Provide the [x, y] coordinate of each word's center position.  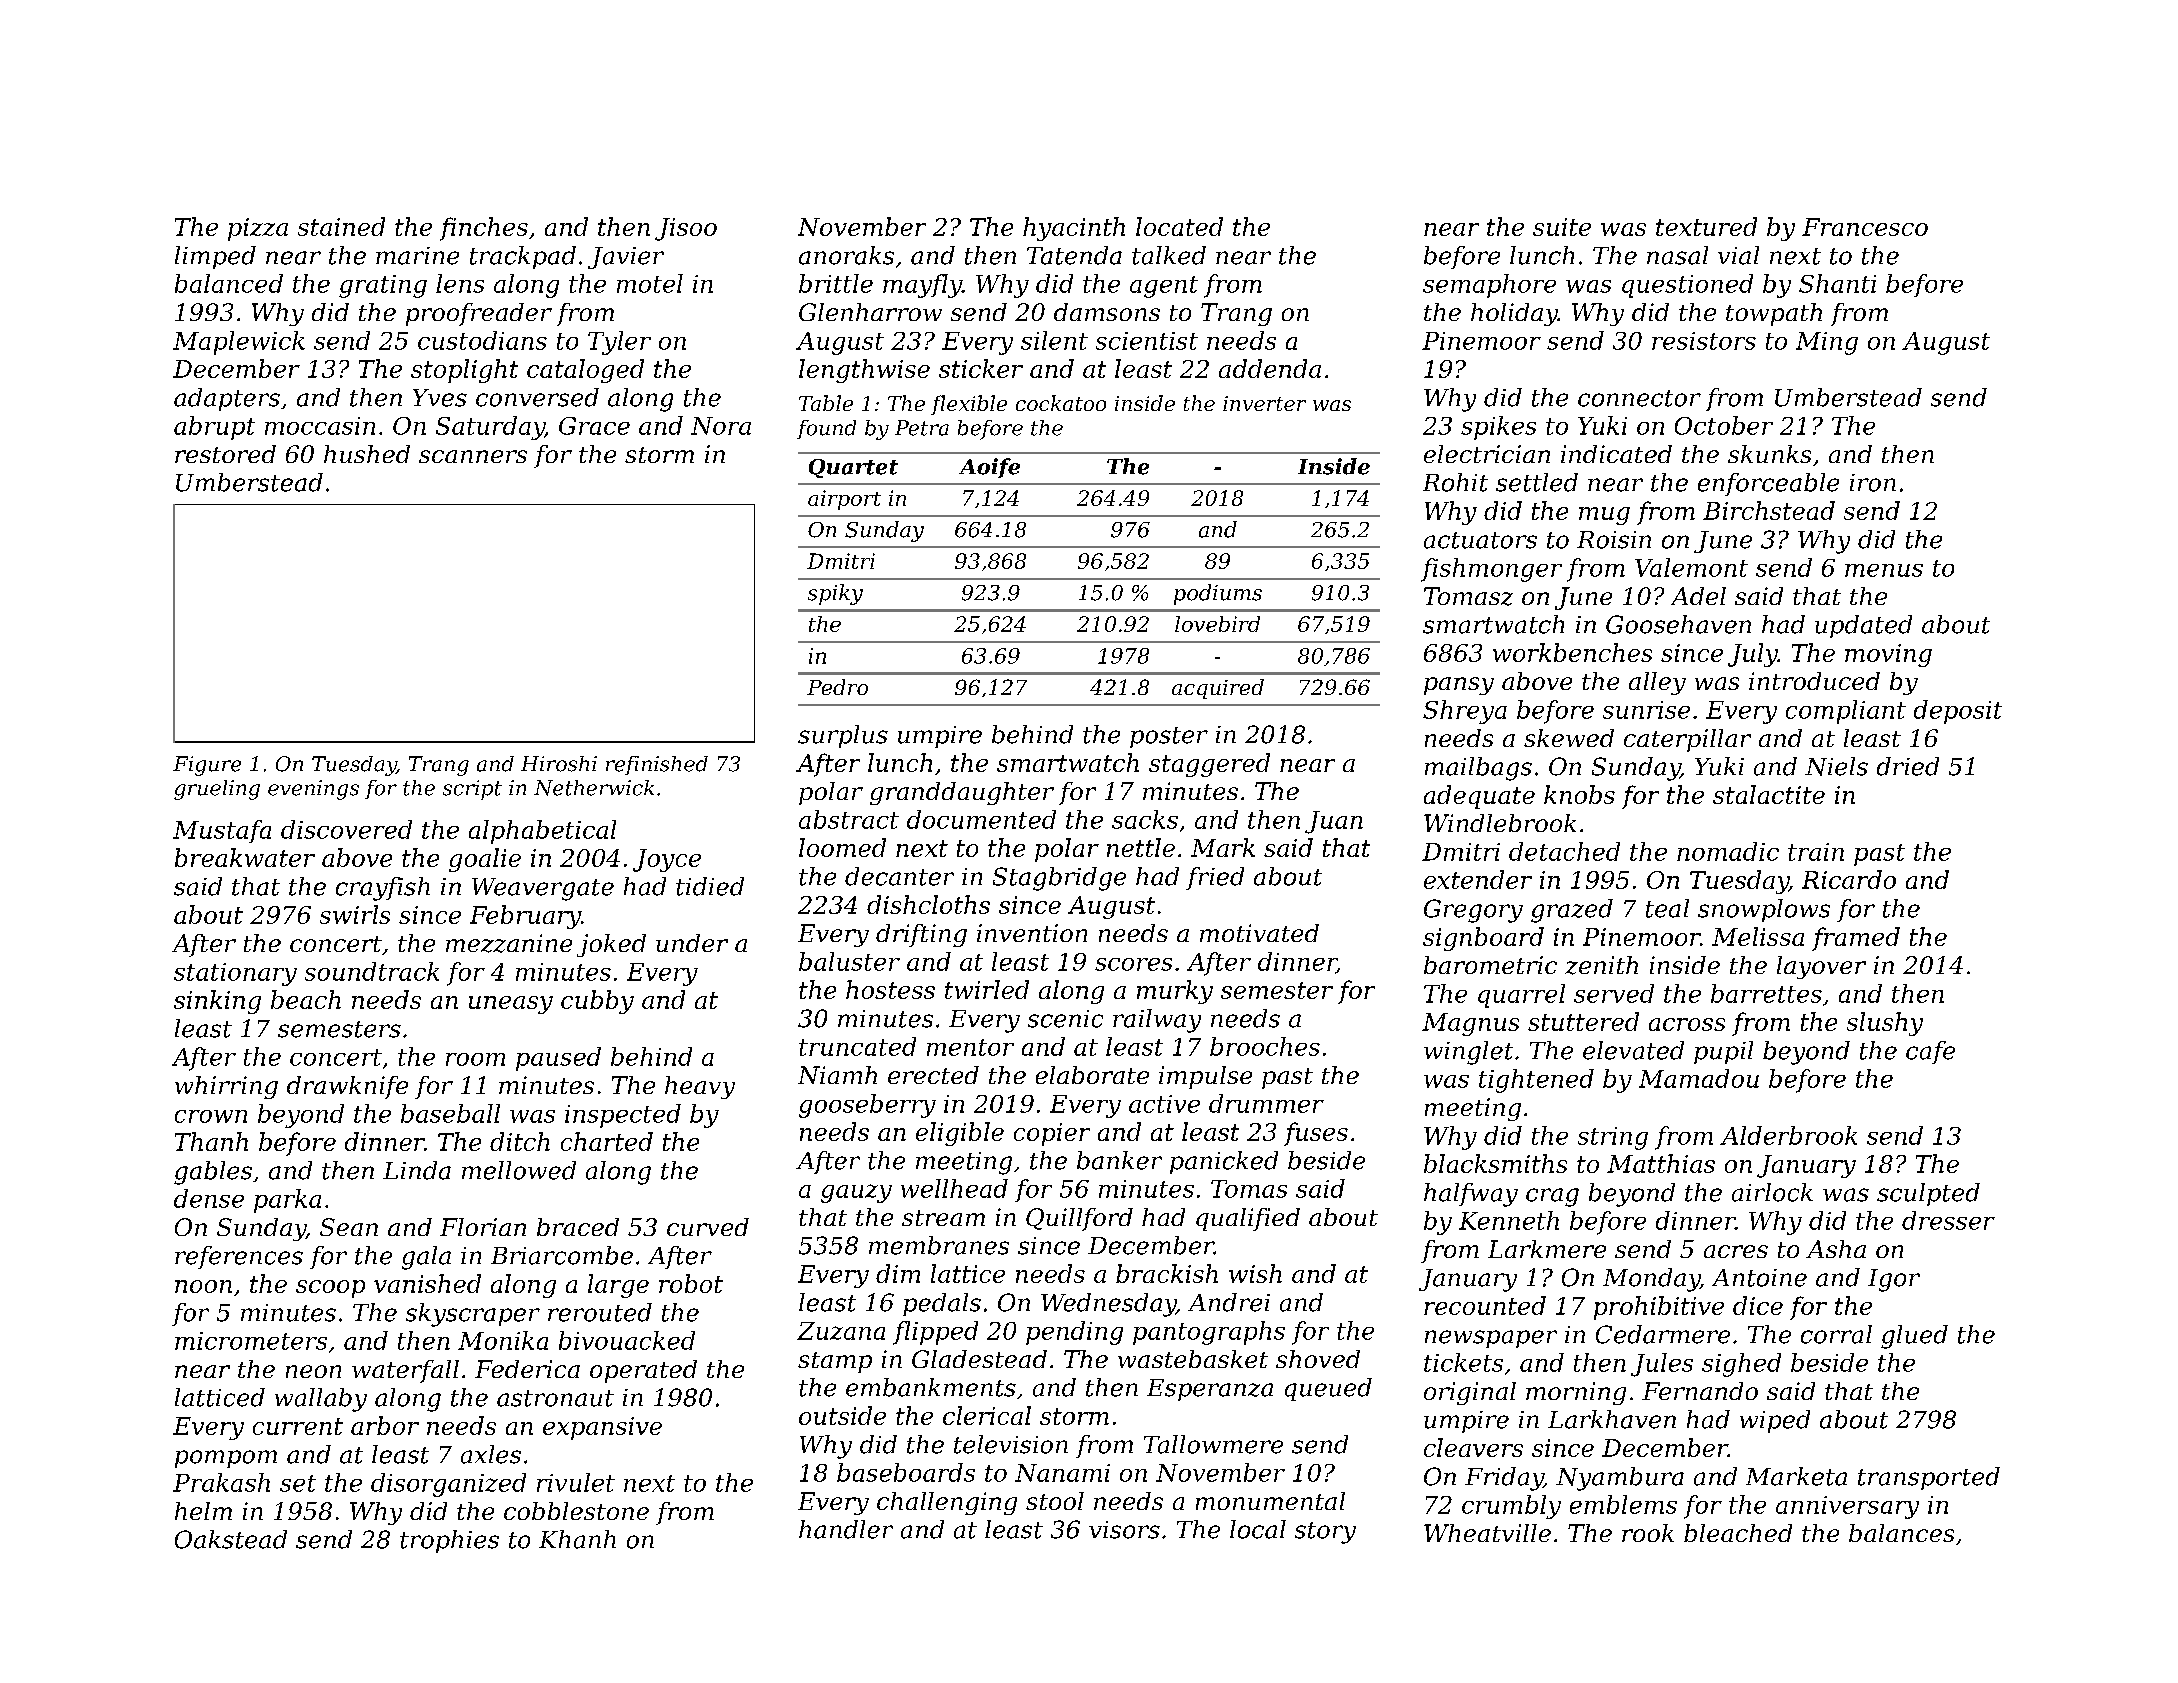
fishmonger [1491, 570]
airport [844, 500]
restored [225, 454]
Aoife [989, 468]
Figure [207, 766]
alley [1657, 683]
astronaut [555, 1398]
